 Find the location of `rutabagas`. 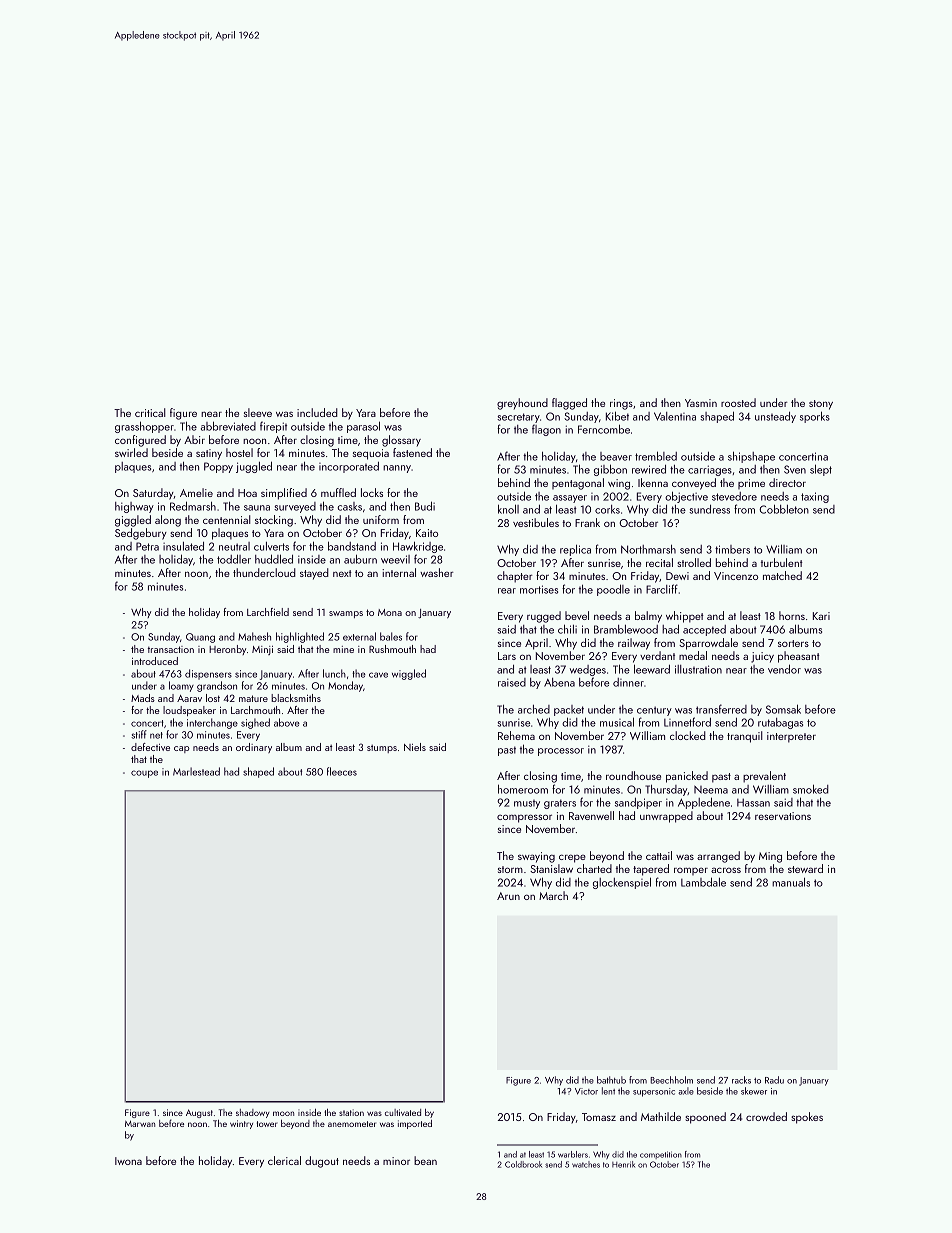

rutabagas is located at coordinates (780, 723).
